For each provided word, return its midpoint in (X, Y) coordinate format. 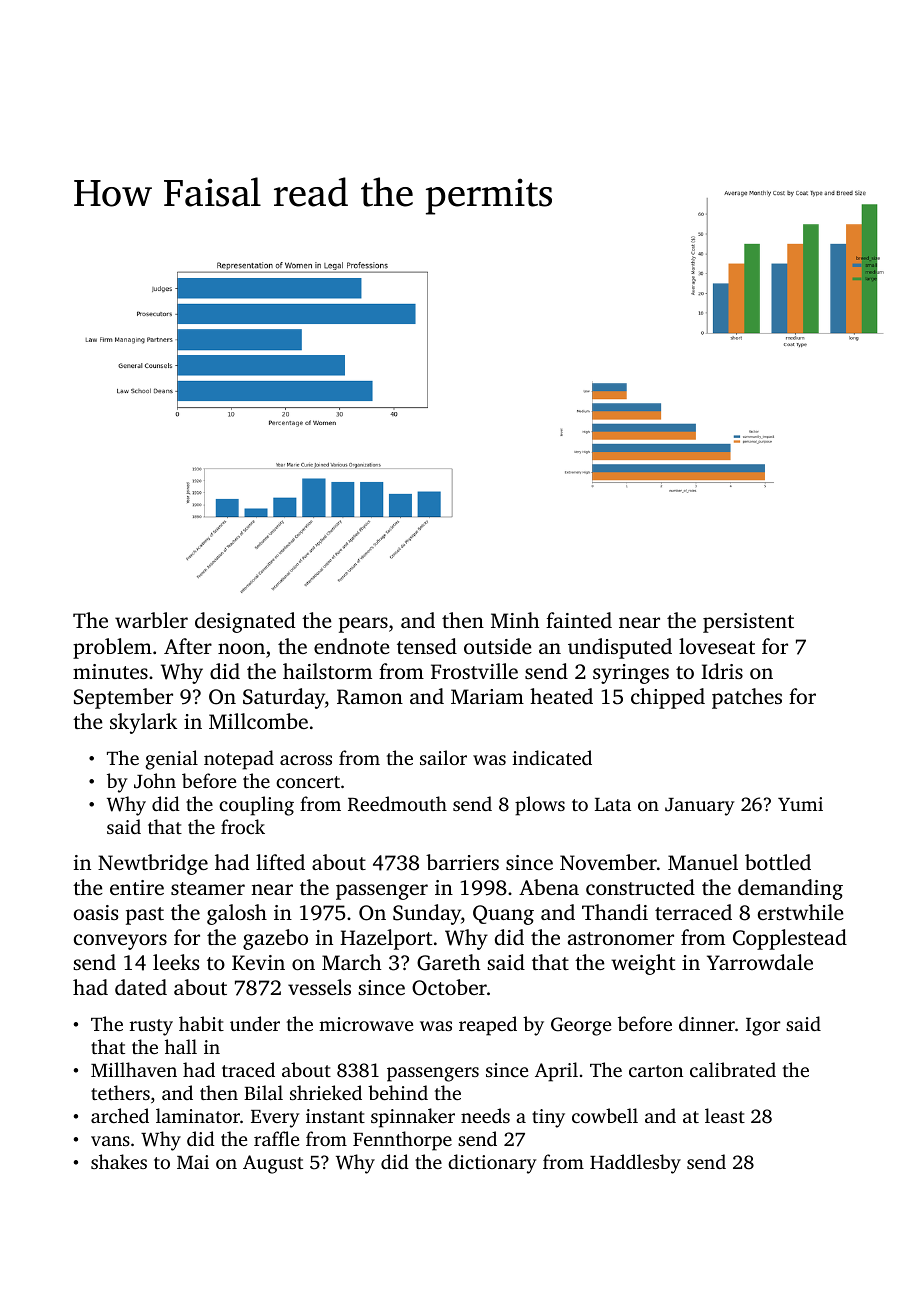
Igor (763, 1027)
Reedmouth (397, 804)
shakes (119, 1161)
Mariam (487, 696)
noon (241, 648)
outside (498, 646)
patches (747, 698)
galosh (237, 914)
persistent (748, 623)
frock (243, 826)
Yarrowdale (760, 962)
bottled (778, 862)
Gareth (448, 962)
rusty (151, 1027)
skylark (143, 723)
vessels (319, 987)
